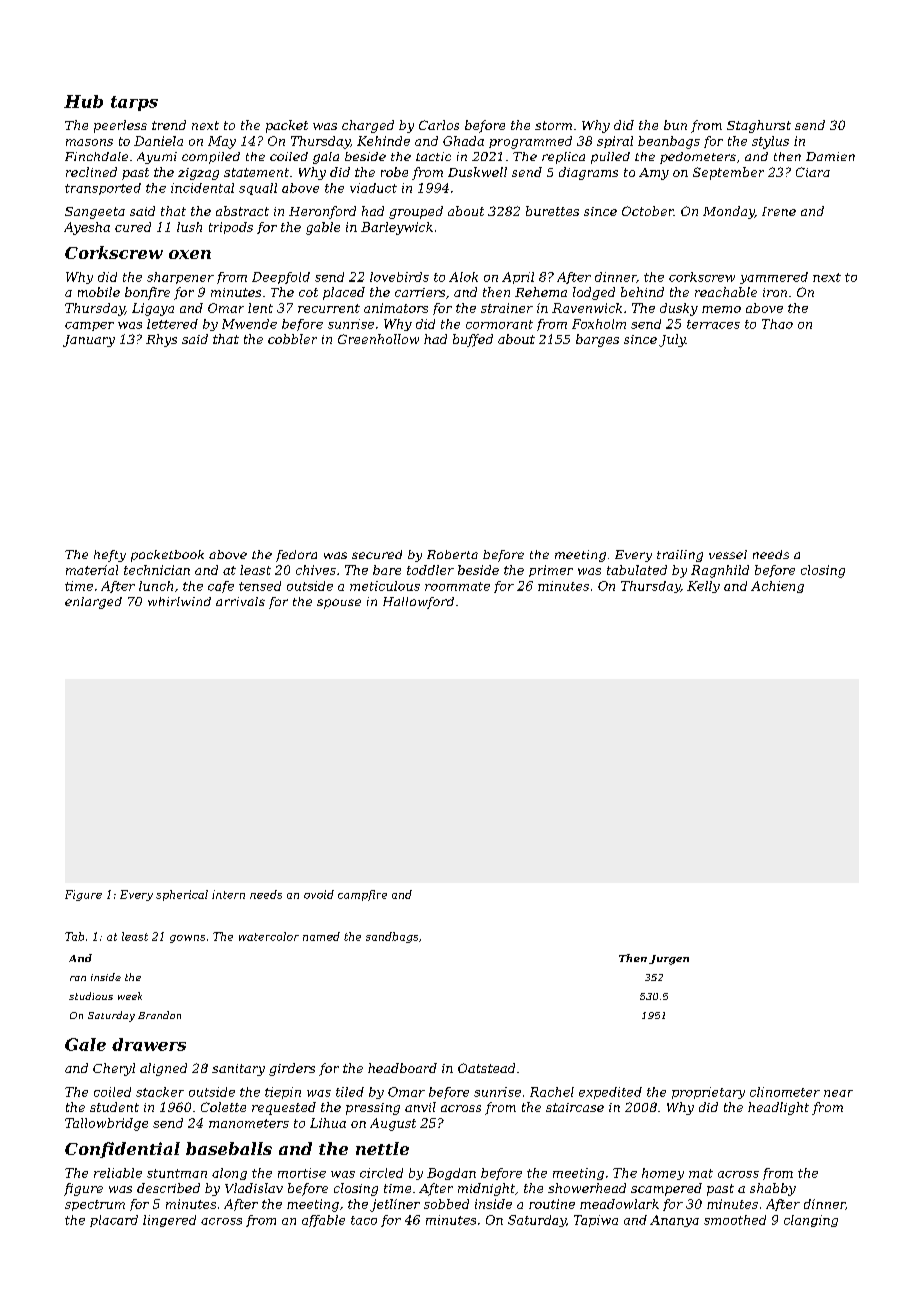 The image size is (924, 1308). I want to click on material, so click(92, 570).
